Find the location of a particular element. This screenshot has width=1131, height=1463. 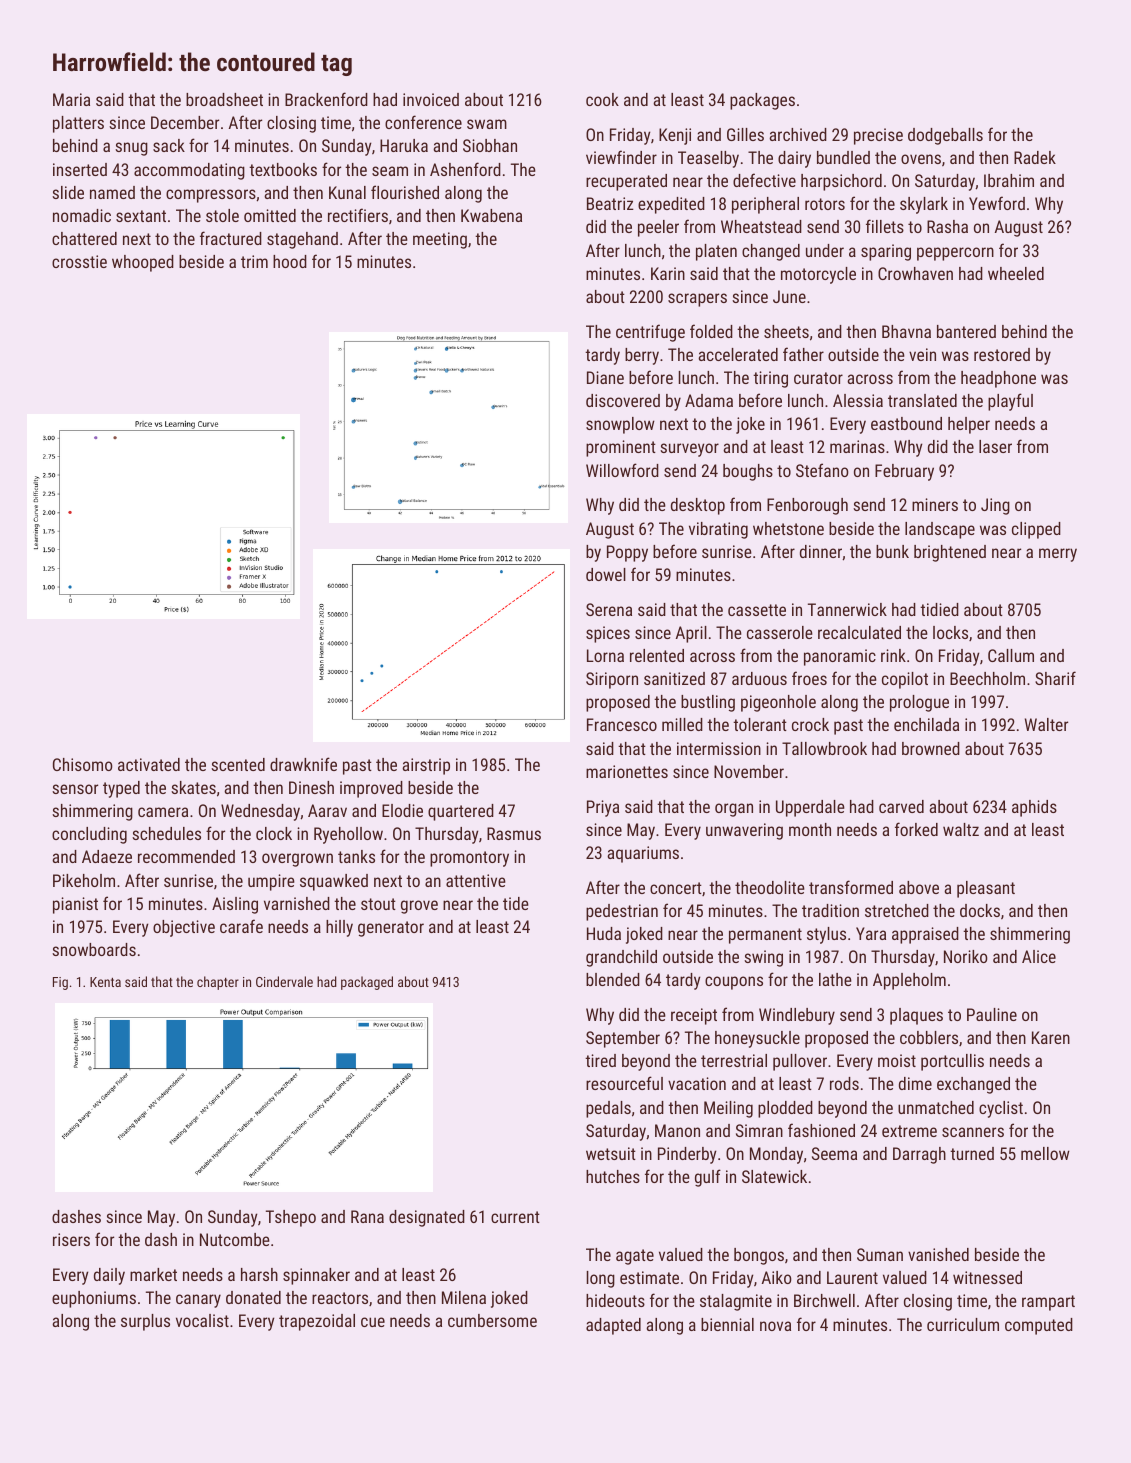

Alice is located at coordinates (1039, 956).
